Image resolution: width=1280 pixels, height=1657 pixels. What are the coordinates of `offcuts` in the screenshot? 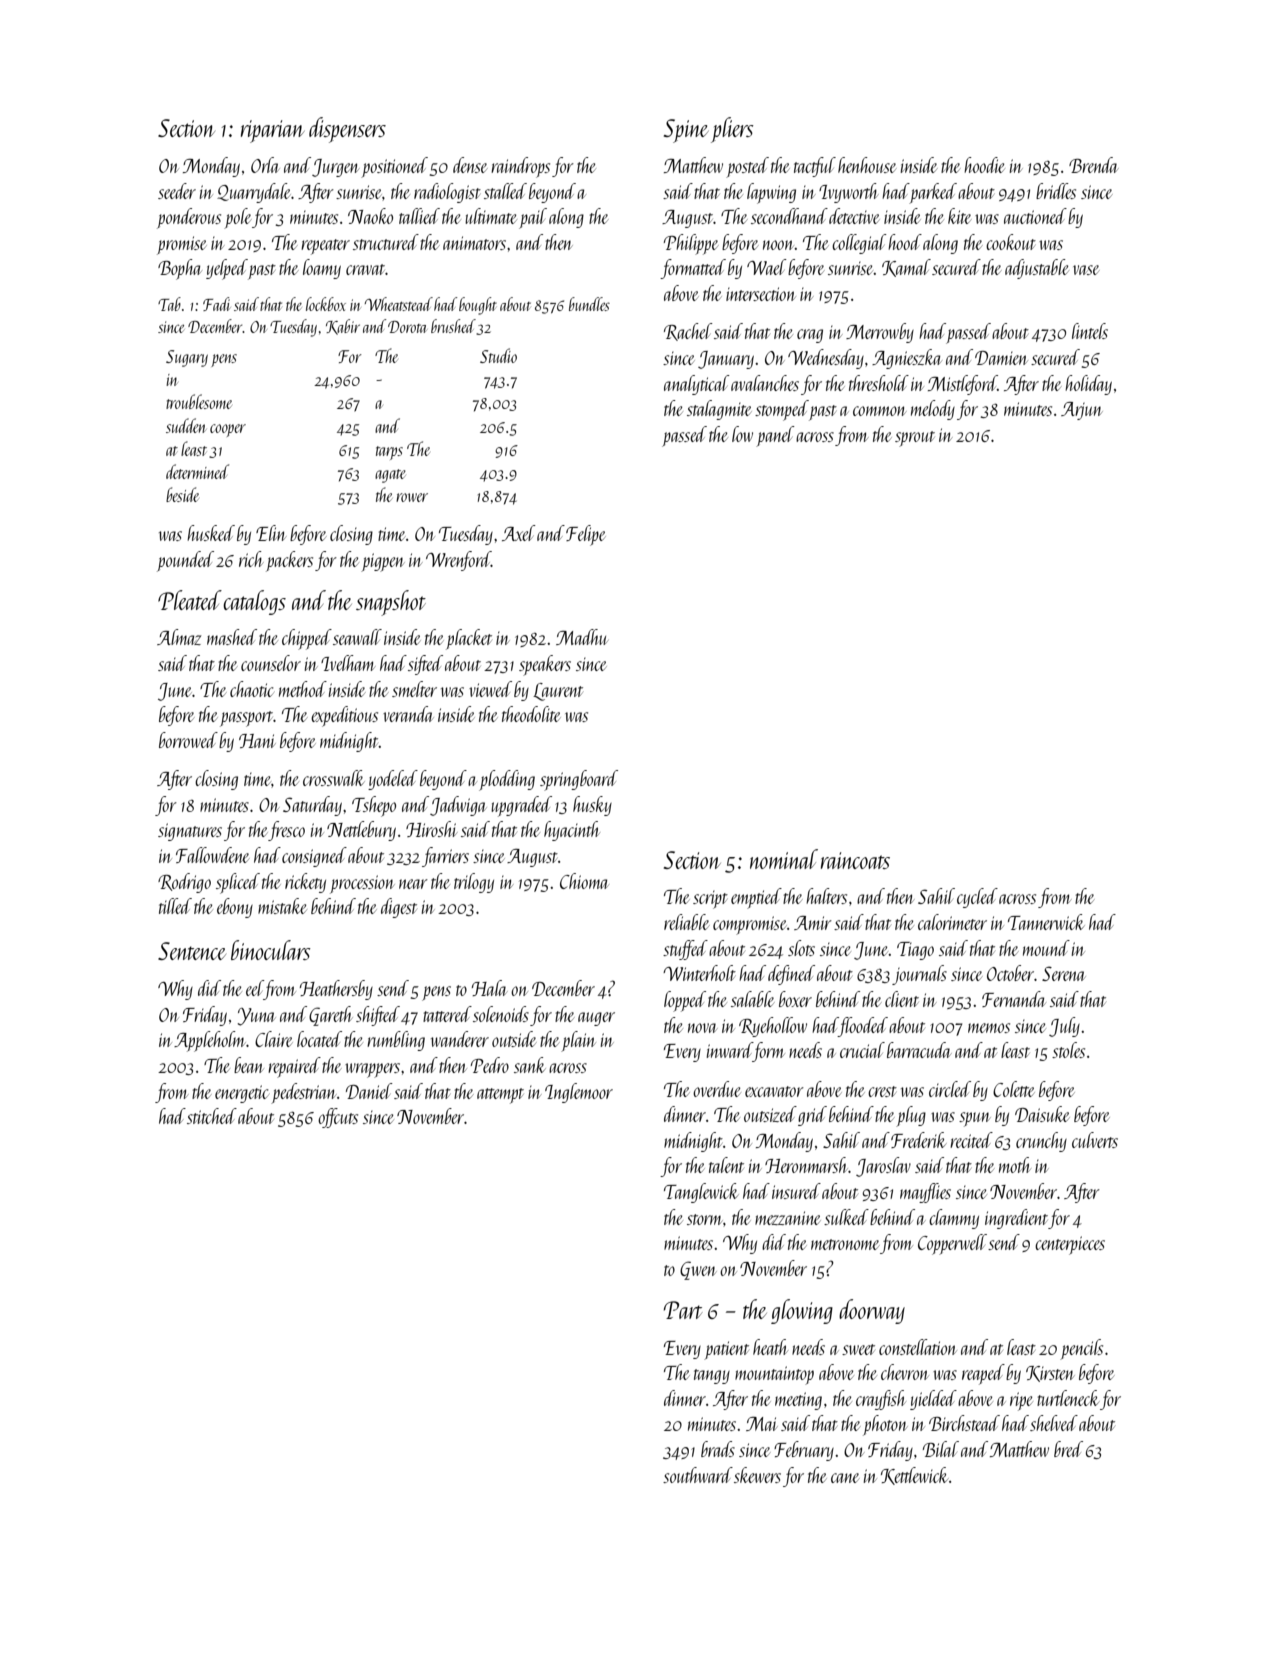 It's located at (338, 1118).
